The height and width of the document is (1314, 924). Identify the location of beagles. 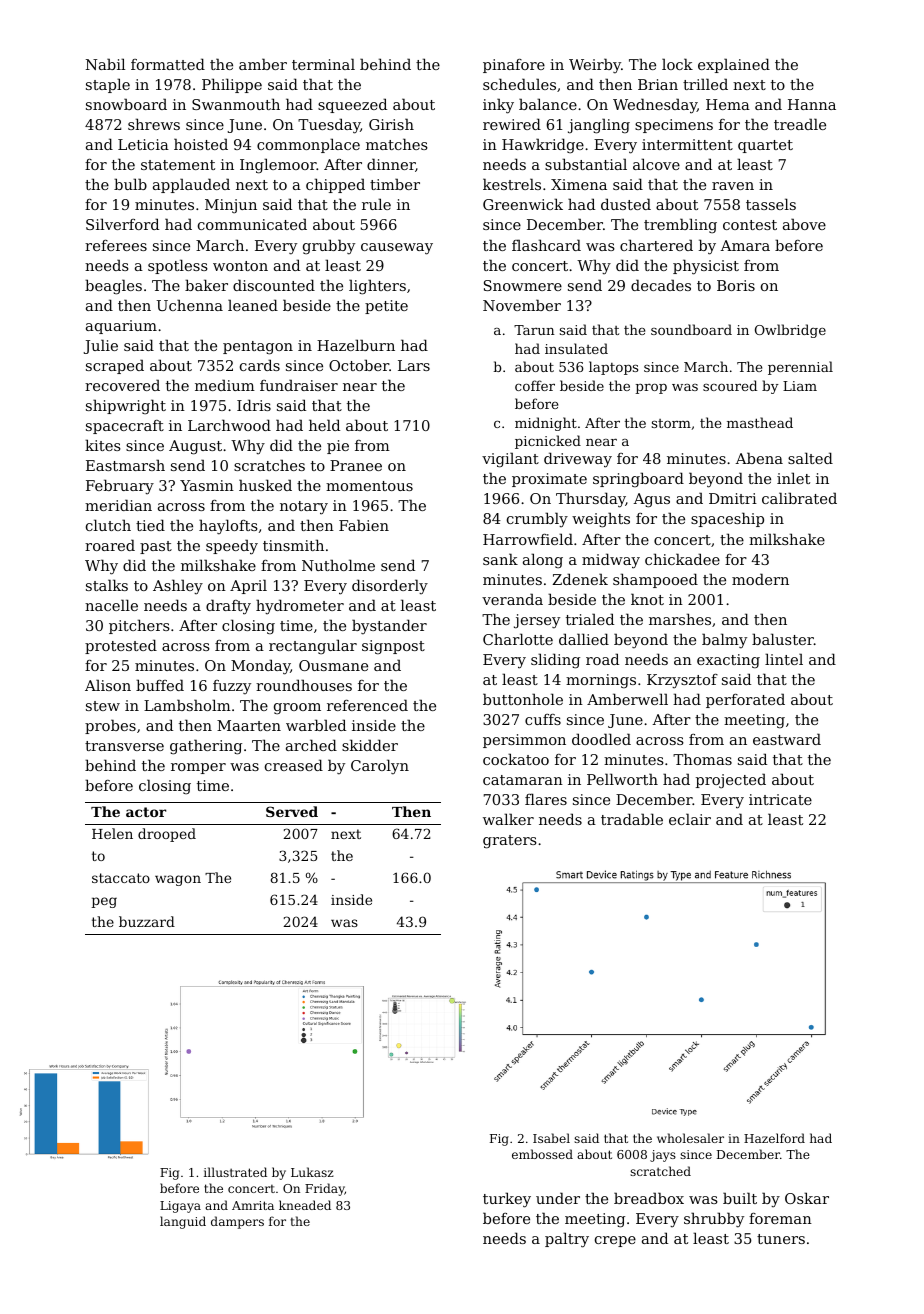
(113, 287).
